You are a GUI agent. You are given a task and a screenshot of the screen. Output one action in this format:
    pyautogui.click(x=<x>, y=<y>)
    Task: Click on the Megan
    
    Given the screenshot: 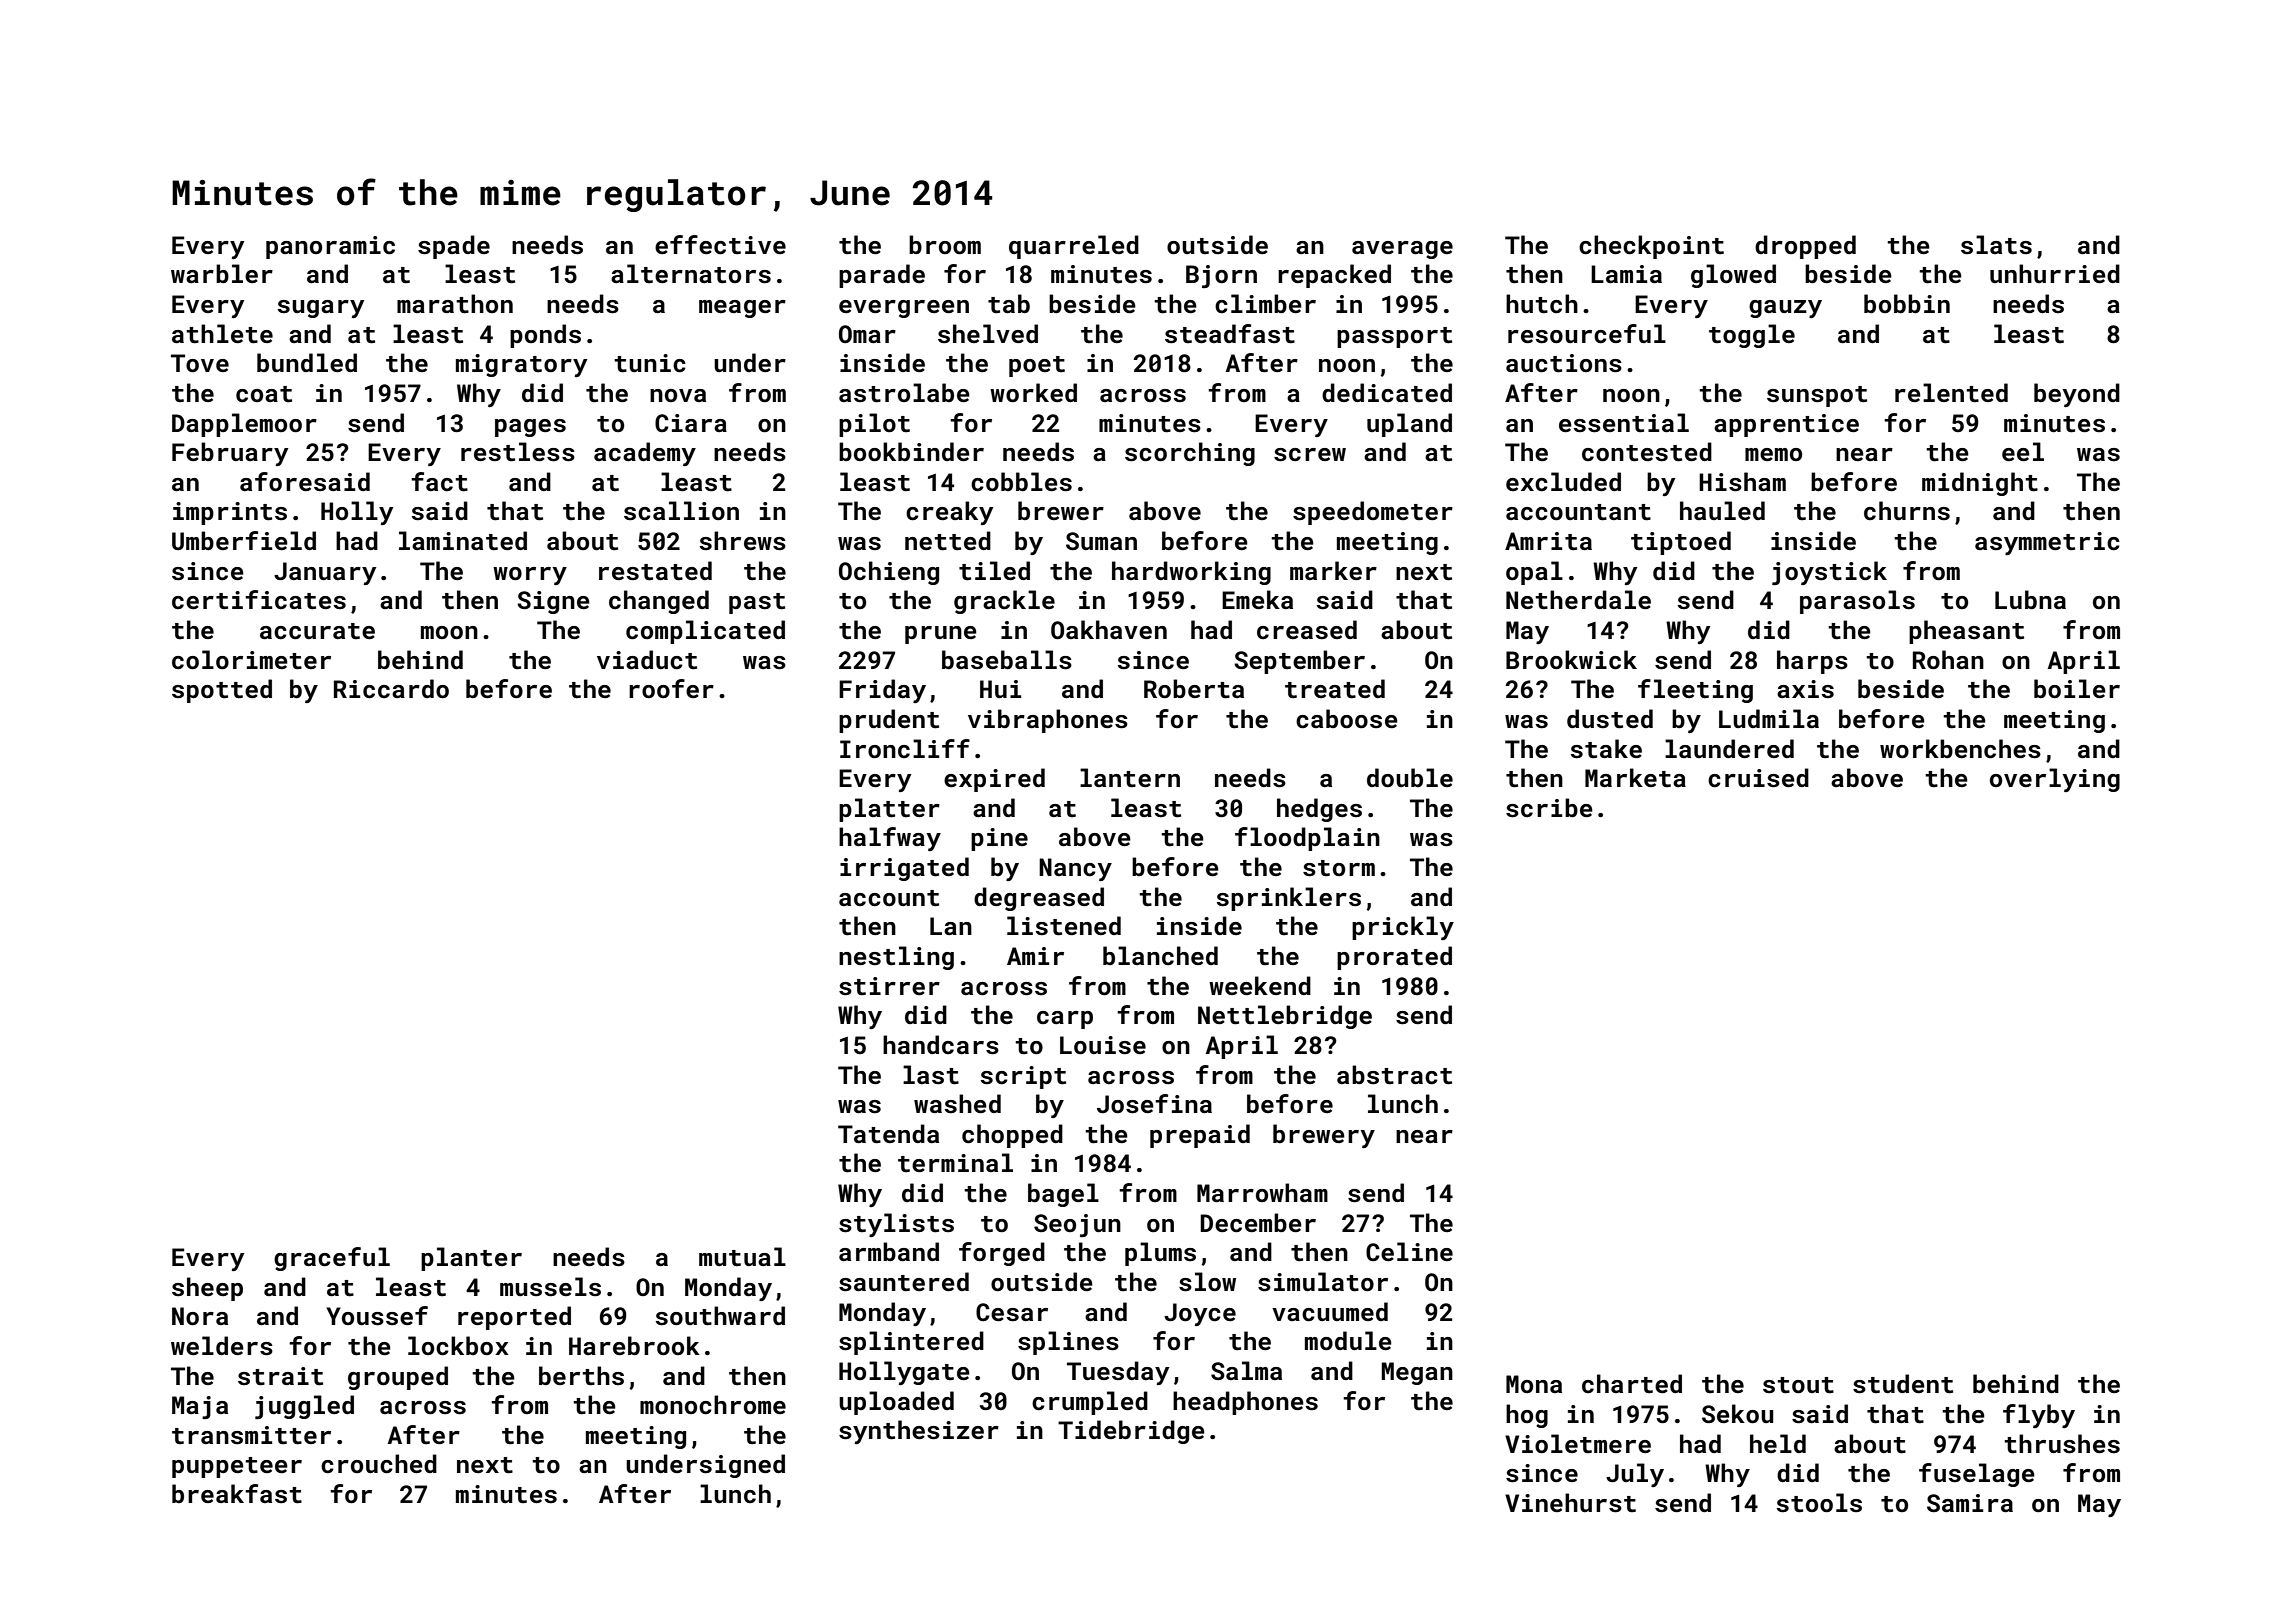 What is the action you would take?
    pyautogui.click(x=1417, y=1373)
